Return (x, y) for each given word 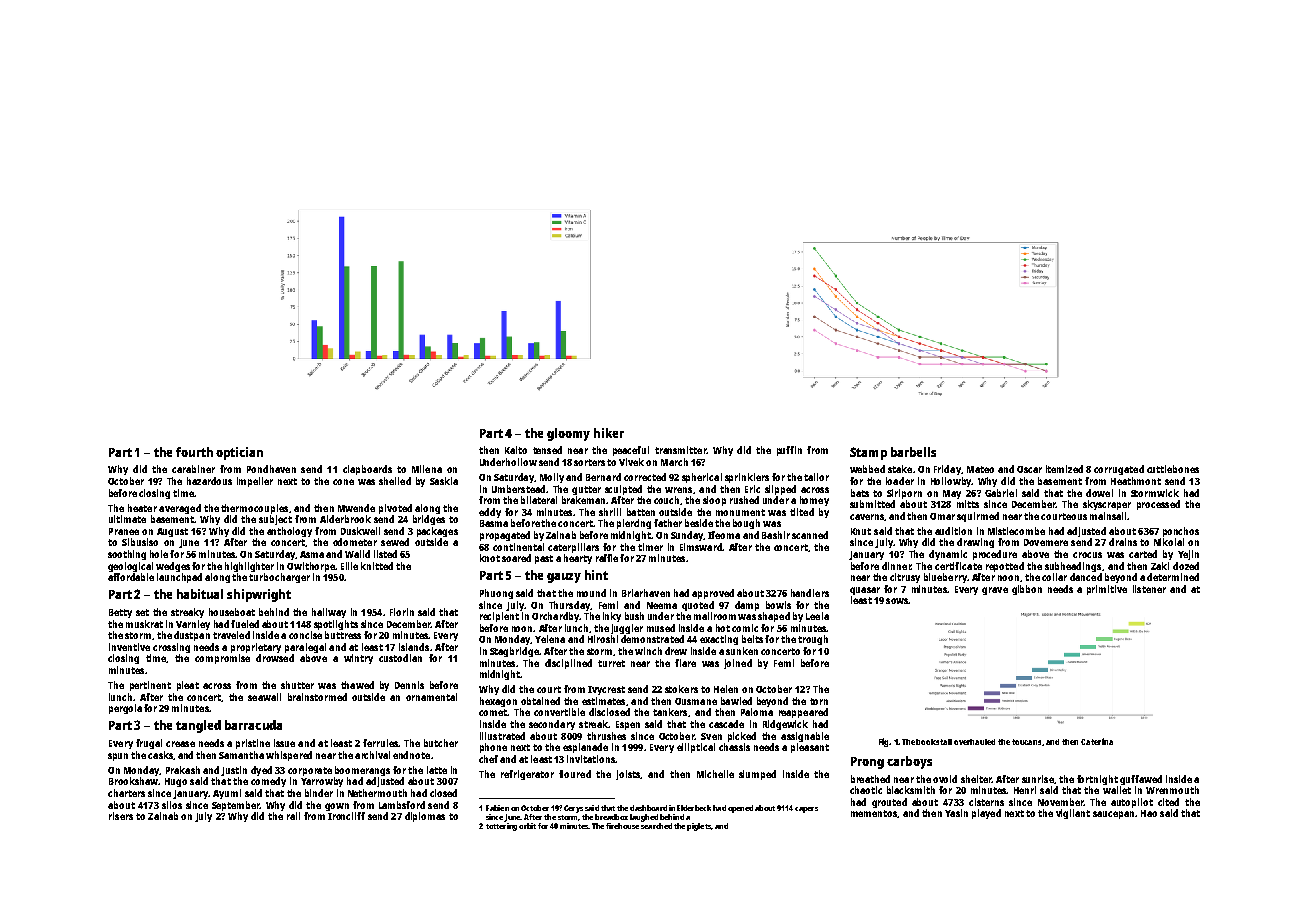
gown (337, 807)
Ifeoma (724, 535)
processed (1158, 505)
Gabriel (1001, 493)
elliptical (696, 748)
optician (239, 453)
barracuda (253, 725)
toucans (1026, 742)
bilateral (539, 500)
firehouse (622, 826)
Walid (357, 554)
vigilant (1073, 814)
